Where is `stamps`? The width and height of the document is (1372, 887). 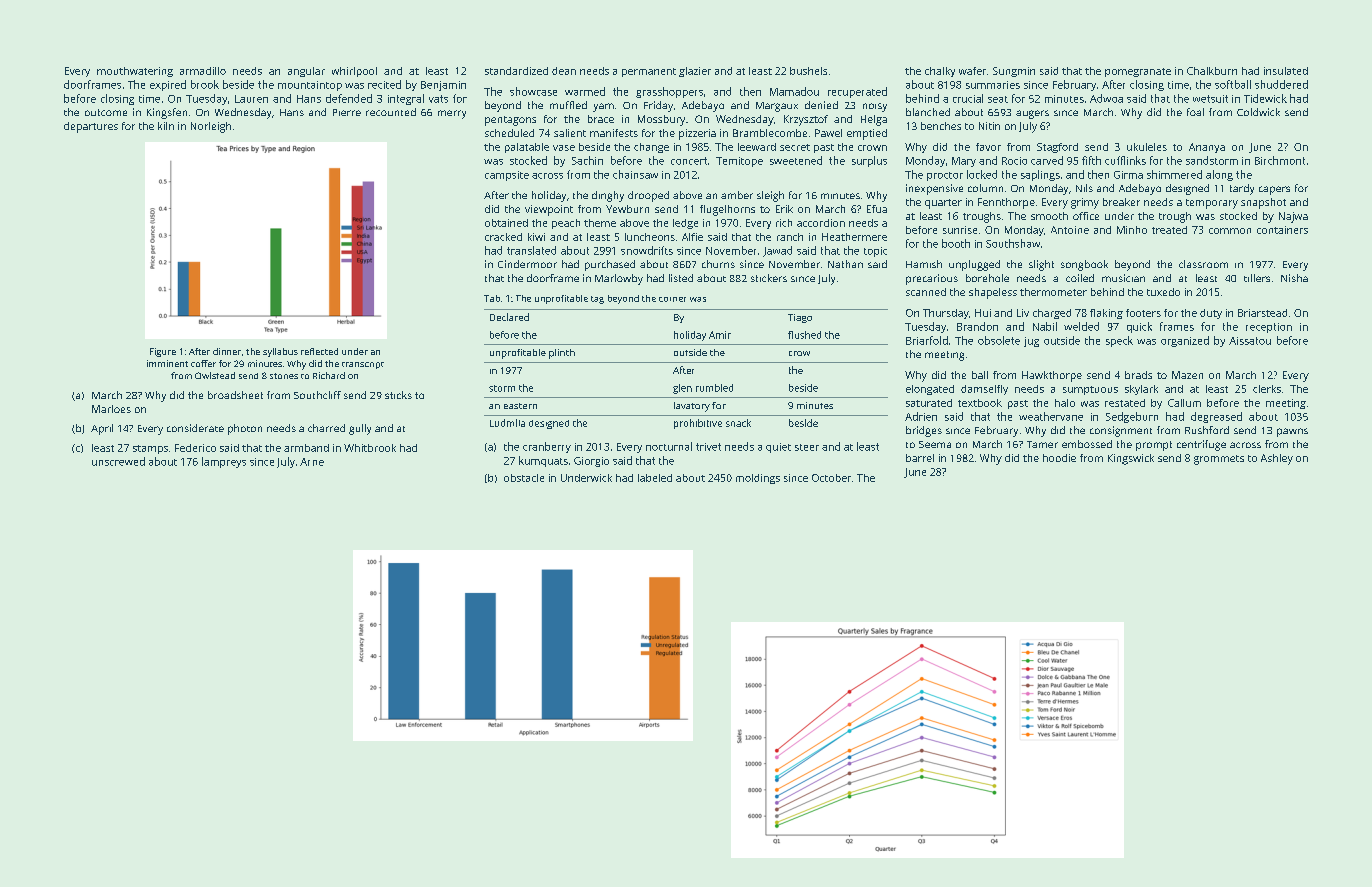 stamps is located at coordinates (150, 449).
